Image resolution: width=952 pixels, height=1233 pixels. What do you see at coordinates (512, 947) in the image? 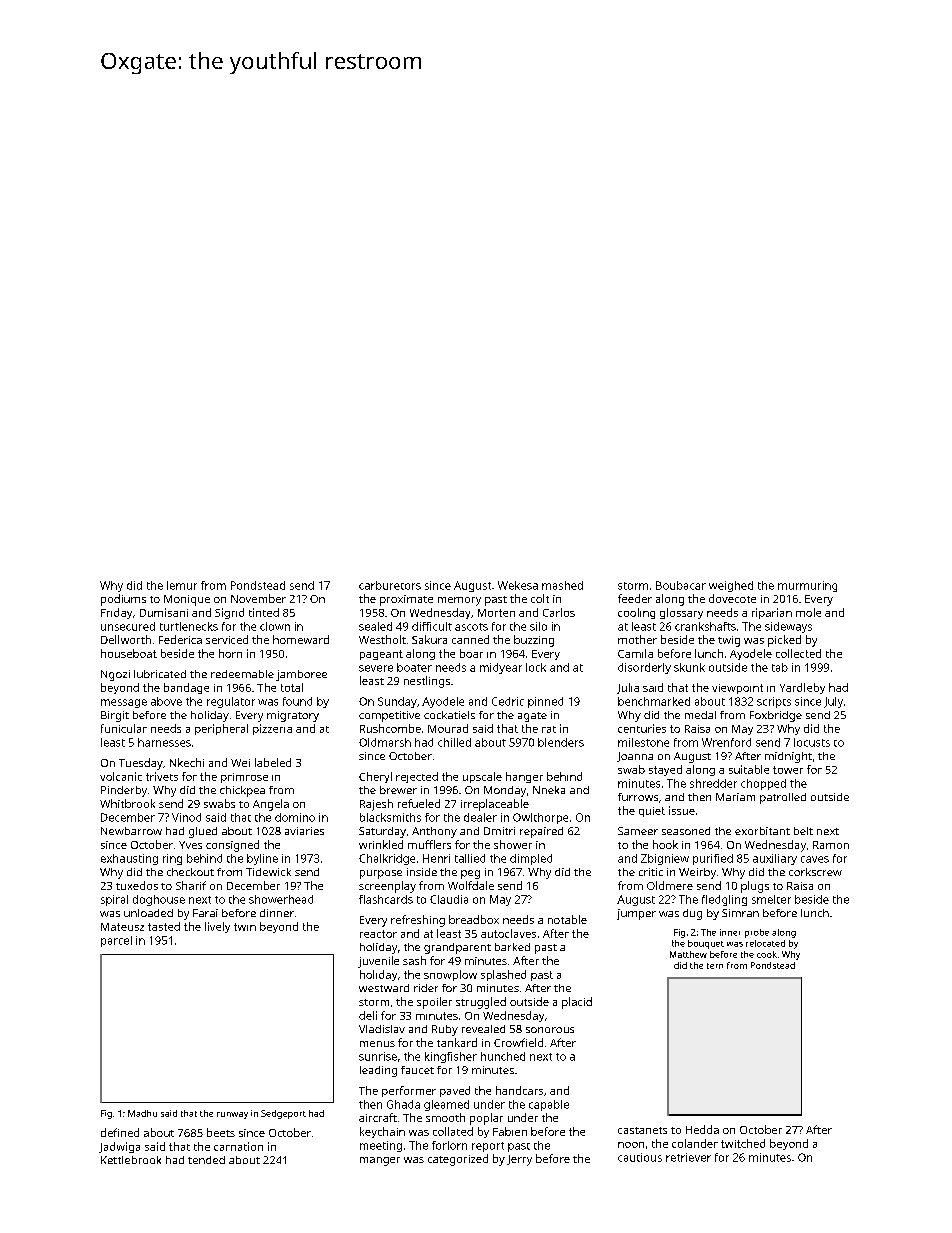
I see `barked` at bounding box center [512, 947].
